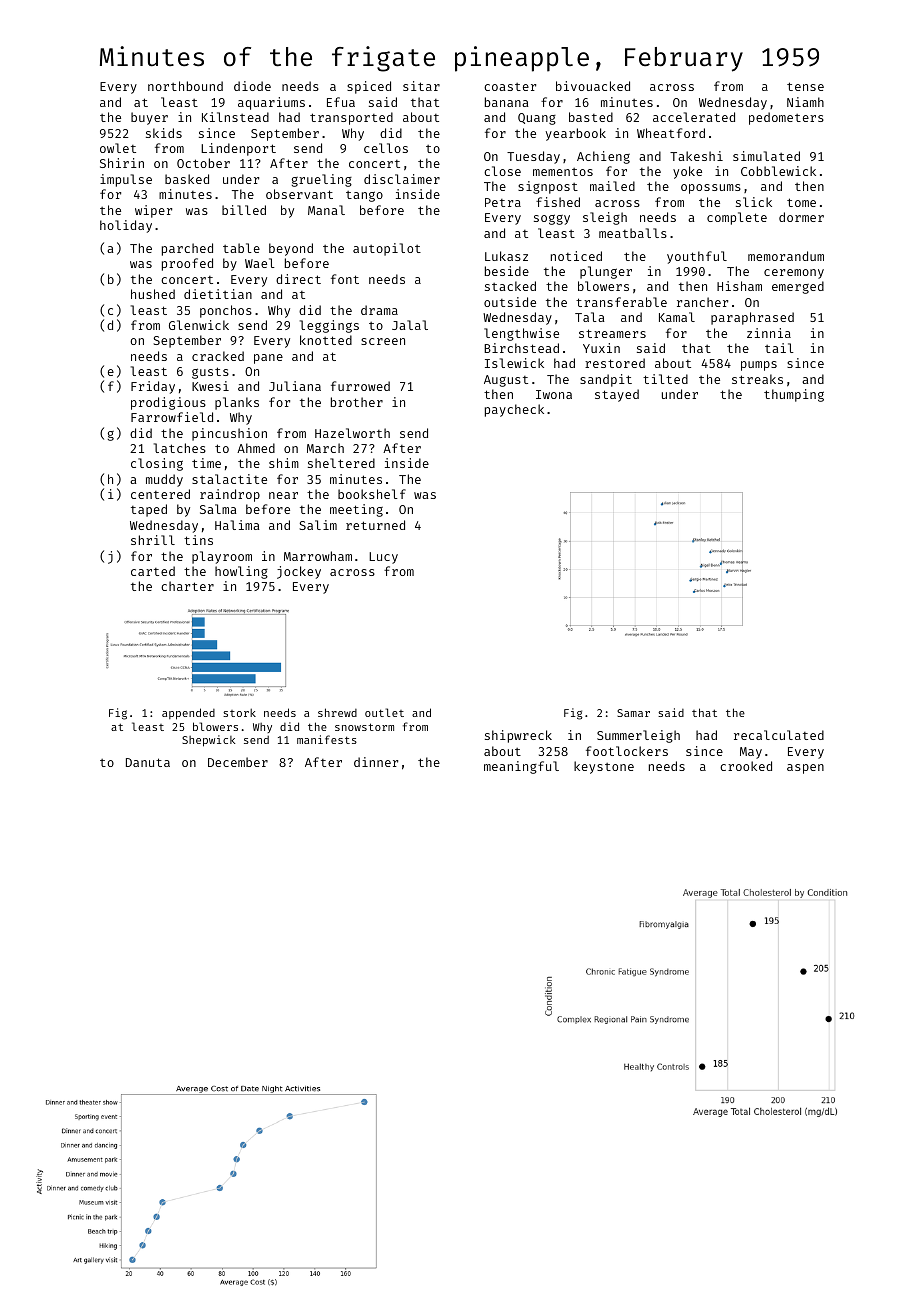 The image size is (924, 1308). Describe the element at coordinates (383, 341) in the image. I see `screen` at that location.
